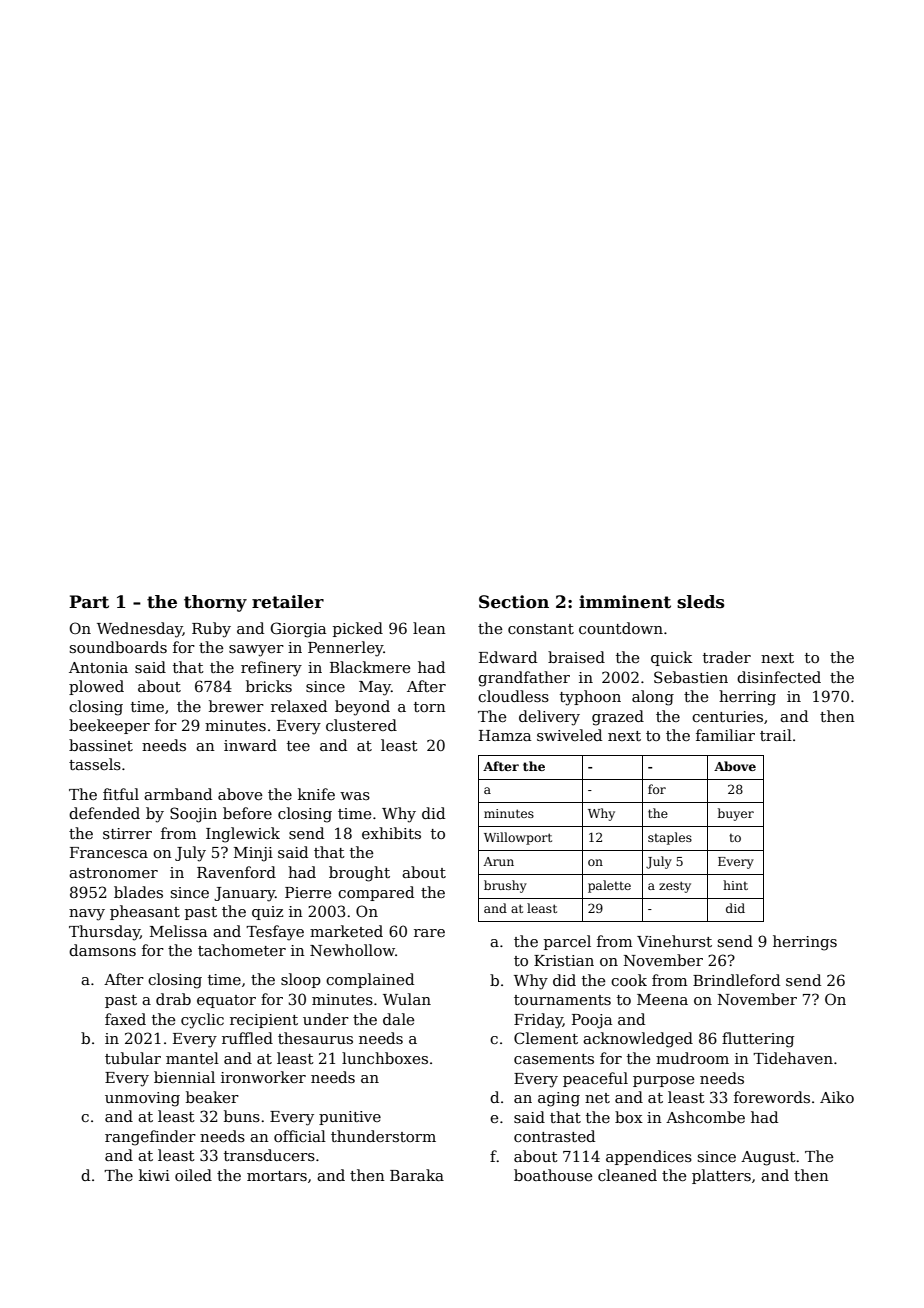  I want to click on staples, so click(670, 838).
